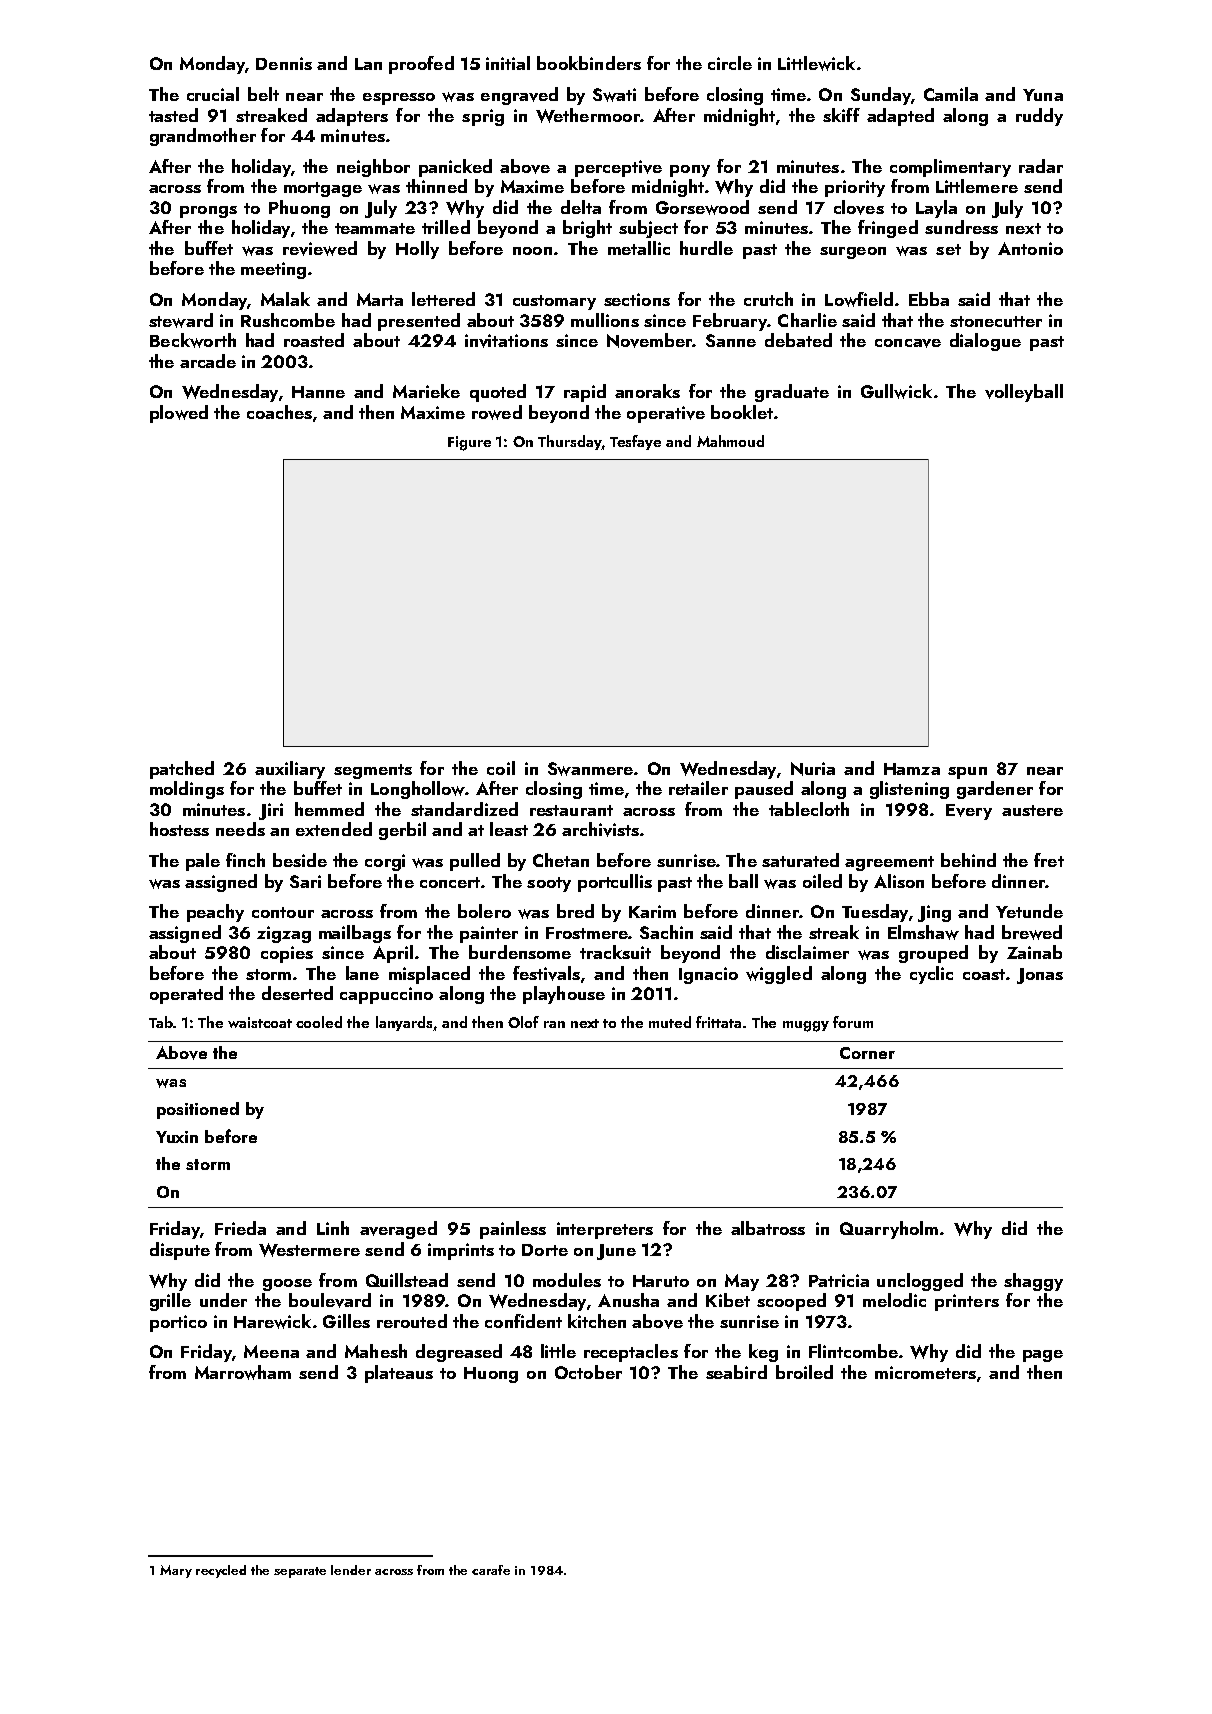 Image resolution: width=1212 pixels, height=1714 pixels. I want to click on Sunday, so click(881, 96).
